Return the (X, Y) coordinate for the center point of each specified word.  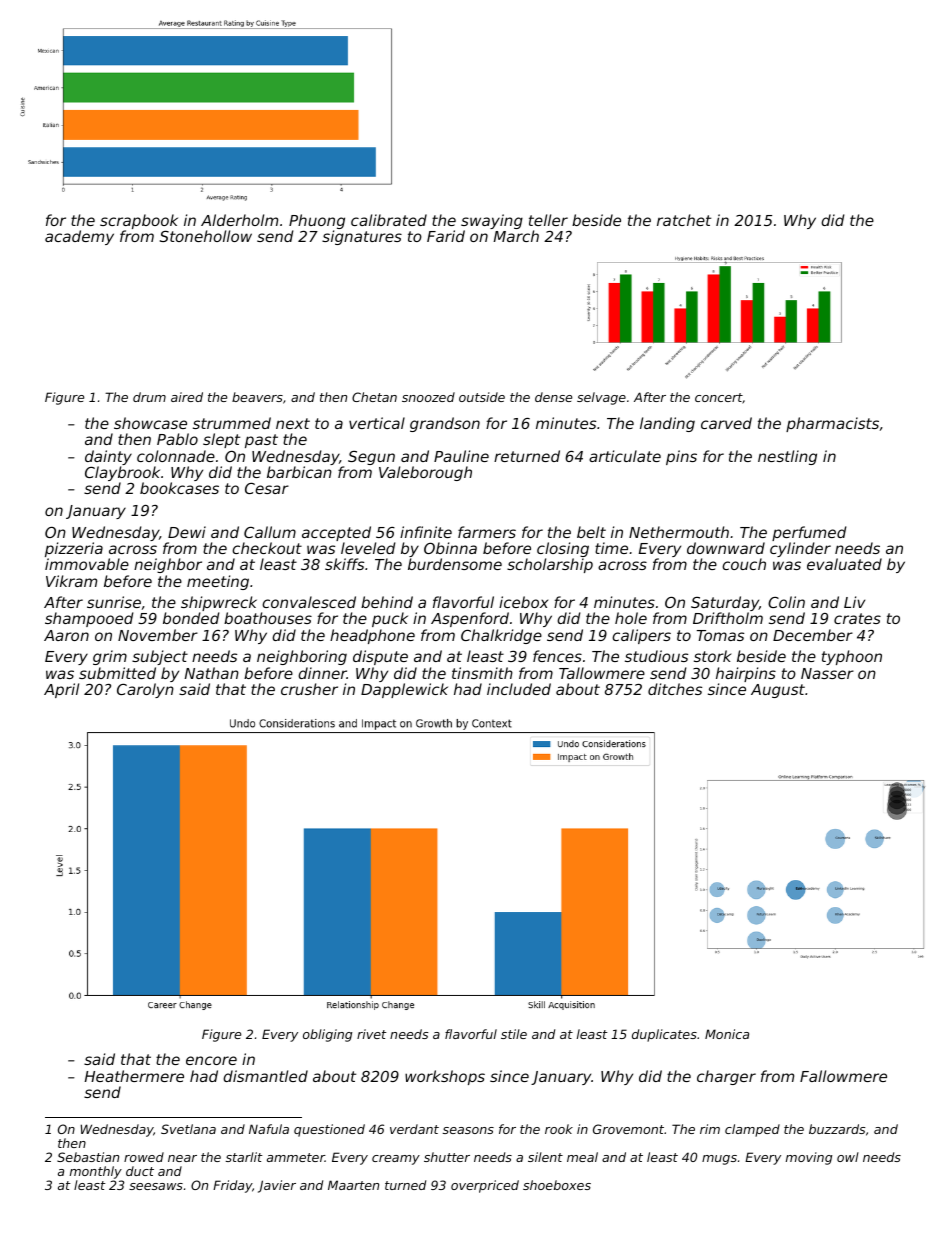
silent (545, 1157)
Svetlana (188, 1129)
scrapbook (139, 221)
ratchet (684, 220)
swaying (492, 221)
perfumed (809, 533)
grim (110, 657)
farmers (487, 532)
